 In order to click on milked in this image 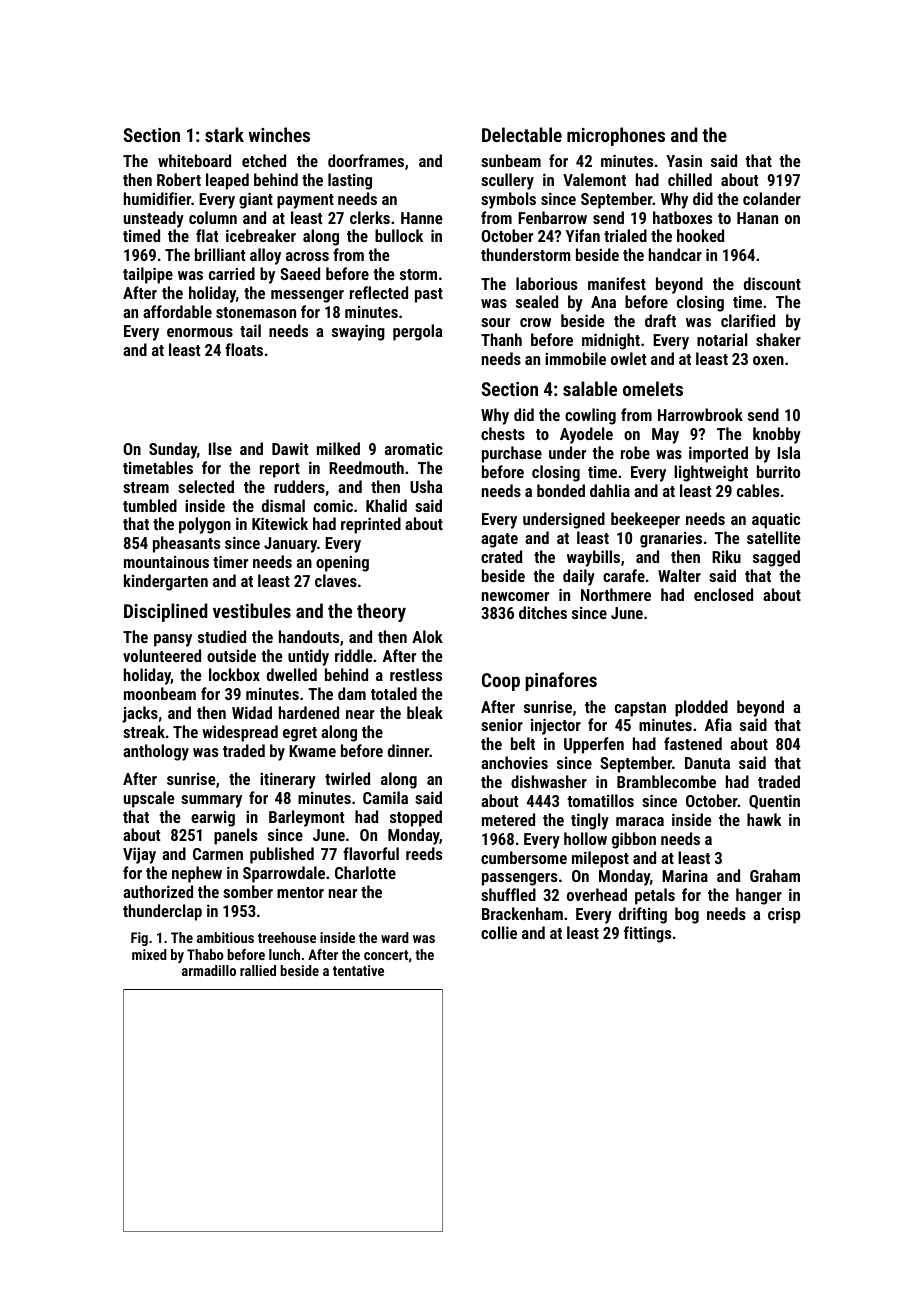, I will do `click(338, 448)`.
